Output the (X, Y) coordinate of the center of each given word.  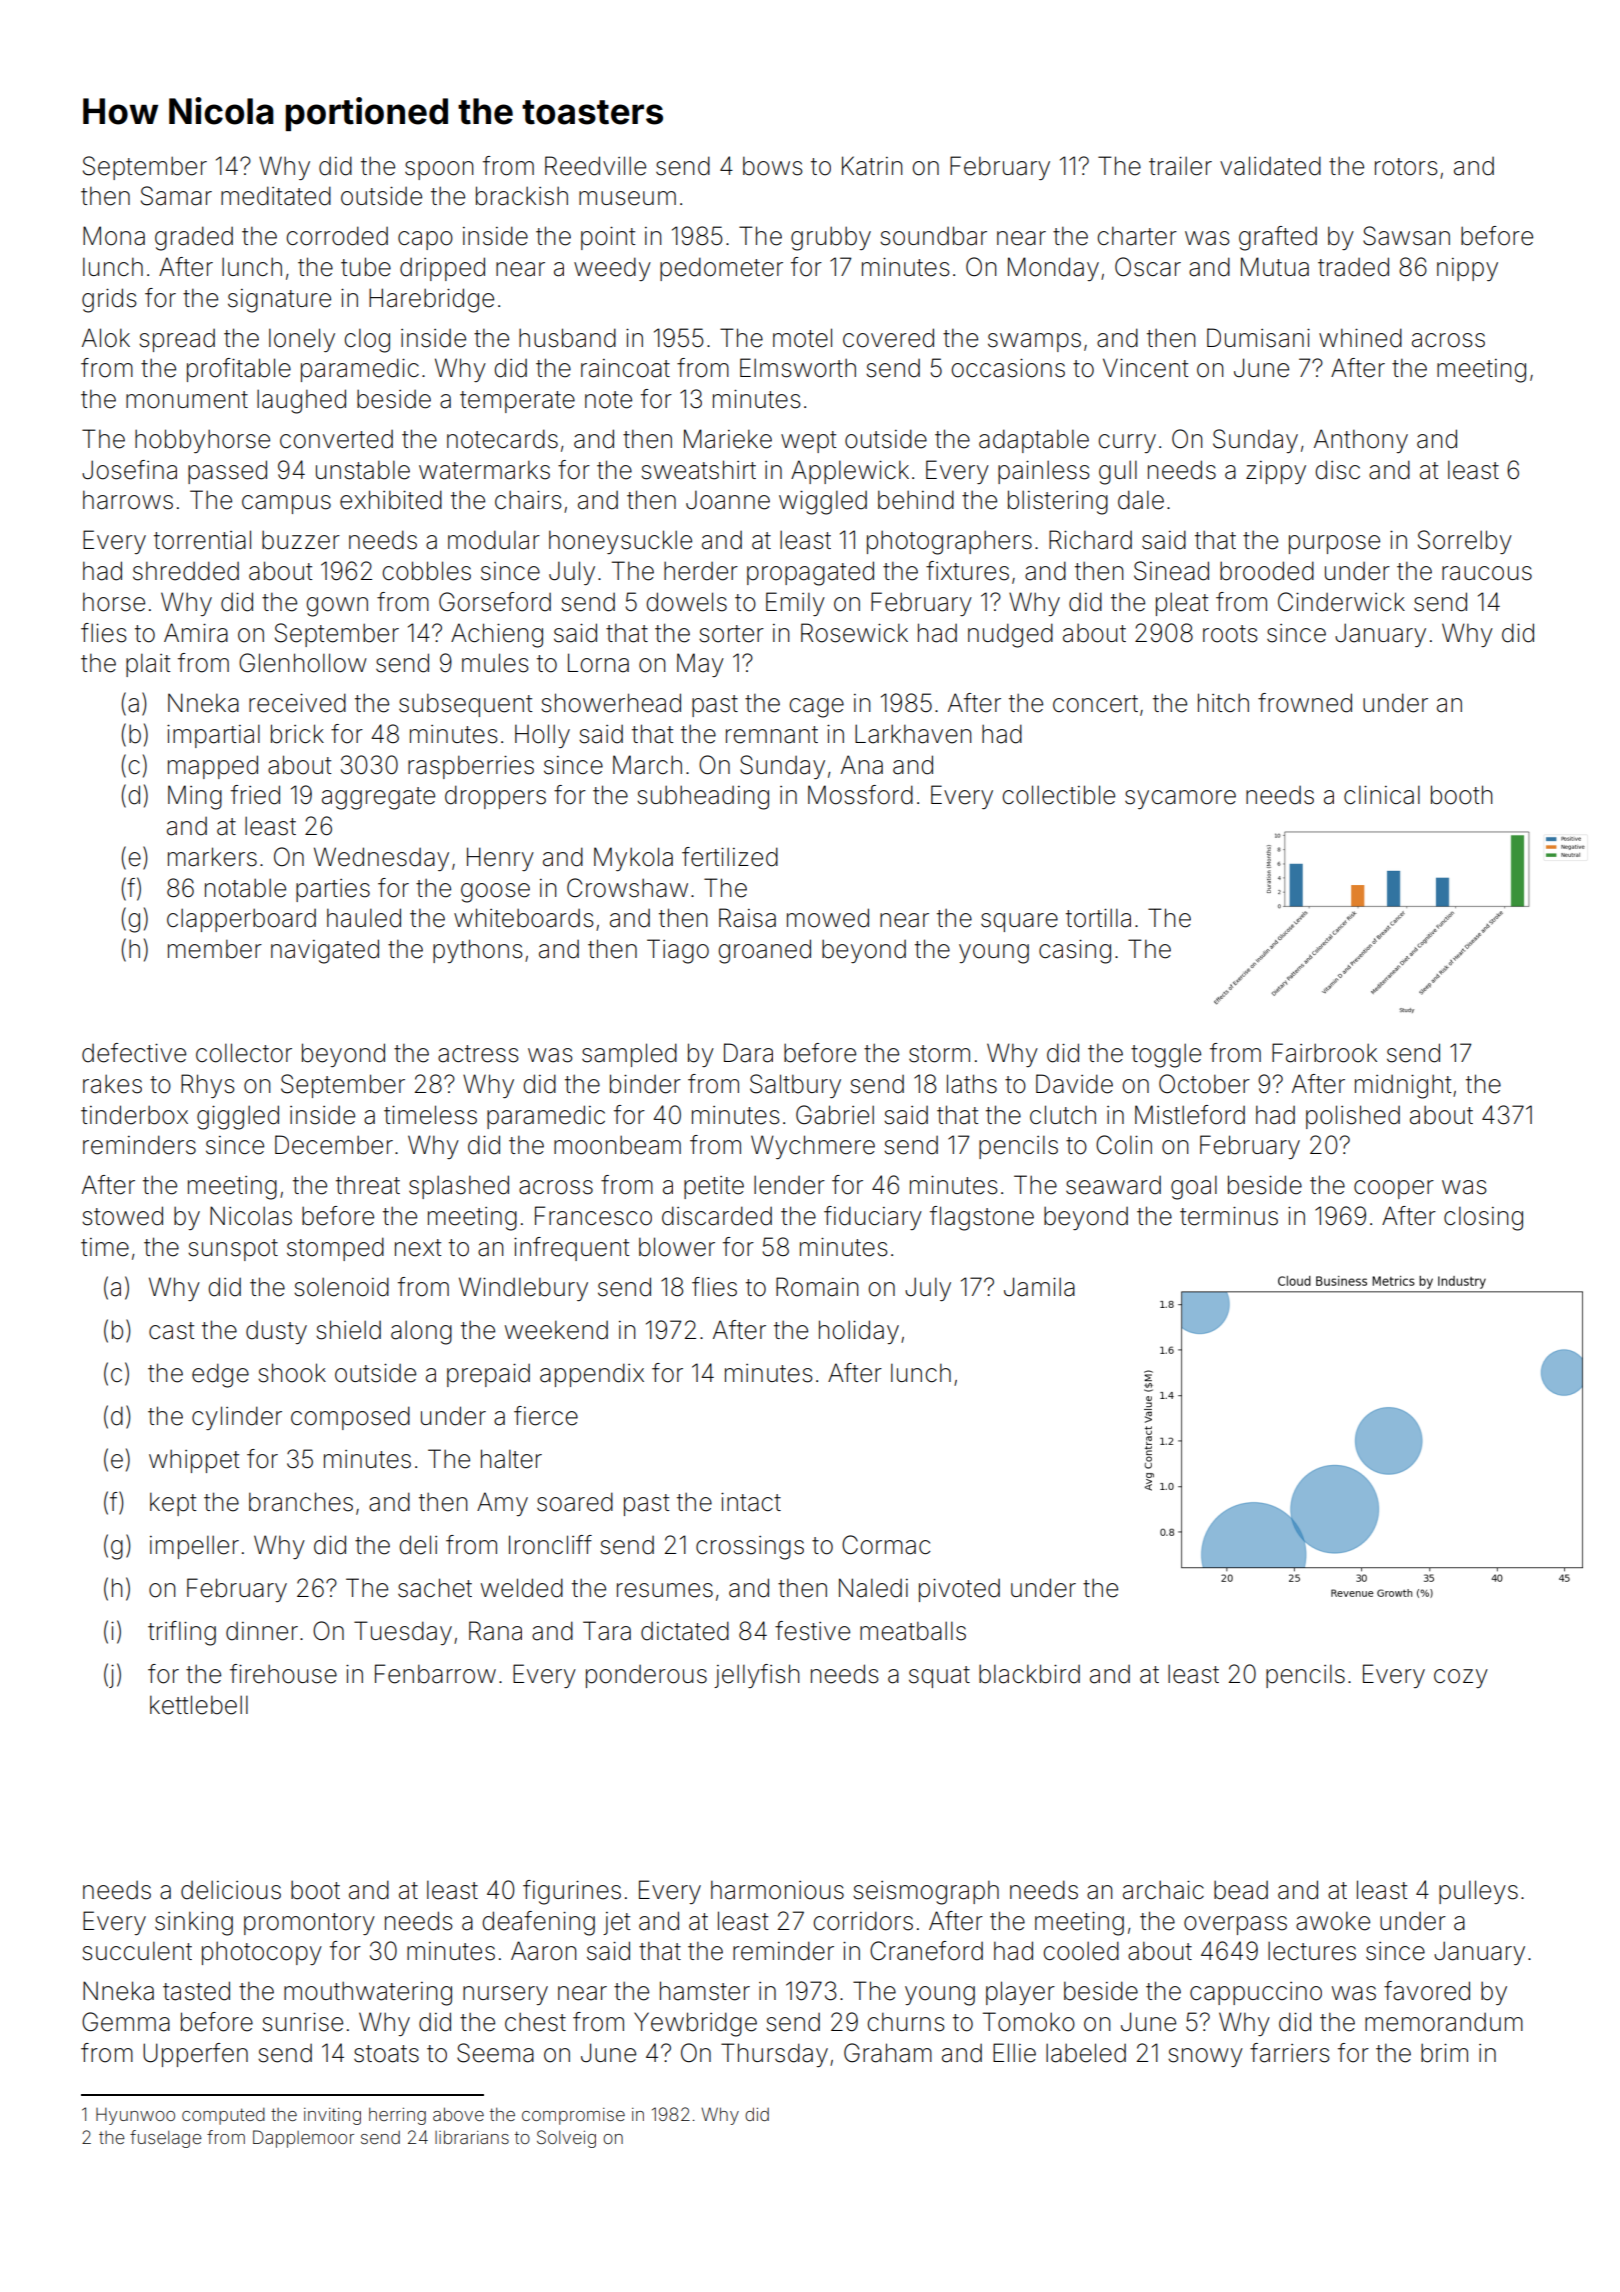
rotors (1406, 167)
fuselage (166, 2139)
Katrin (872, 166)
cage (816, 708)
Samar (176, 196)
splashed (459, 1187)
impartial (213, 736)
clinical (1382, 795)
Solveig (566, 2139)
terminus (1229, 1216)
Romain (817, 1287)
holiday (859, 1332)
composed (350, 1418)
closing (1483, 1218)
